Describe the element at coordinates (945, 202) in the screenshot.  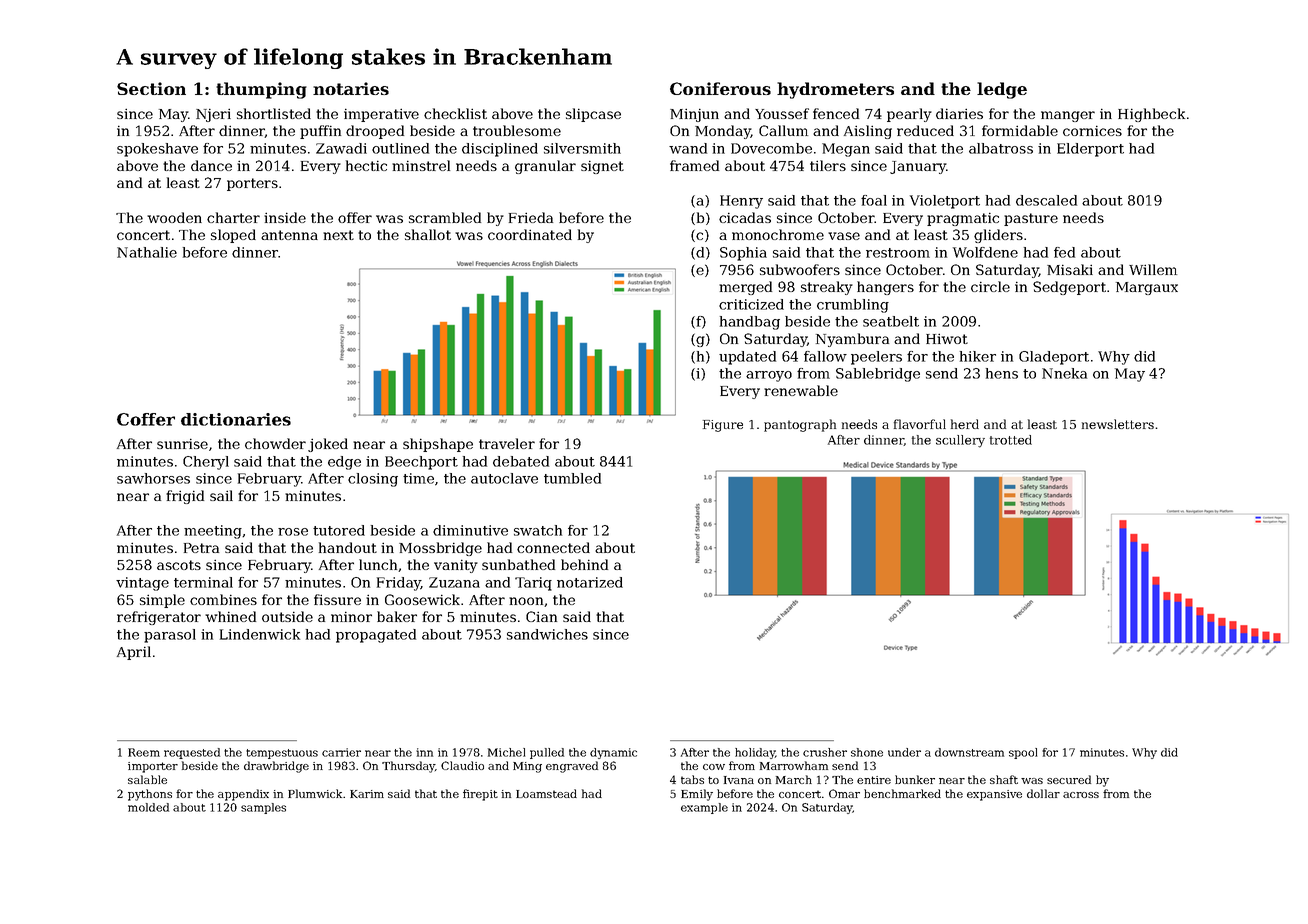
I see `Violetport` at that location.
